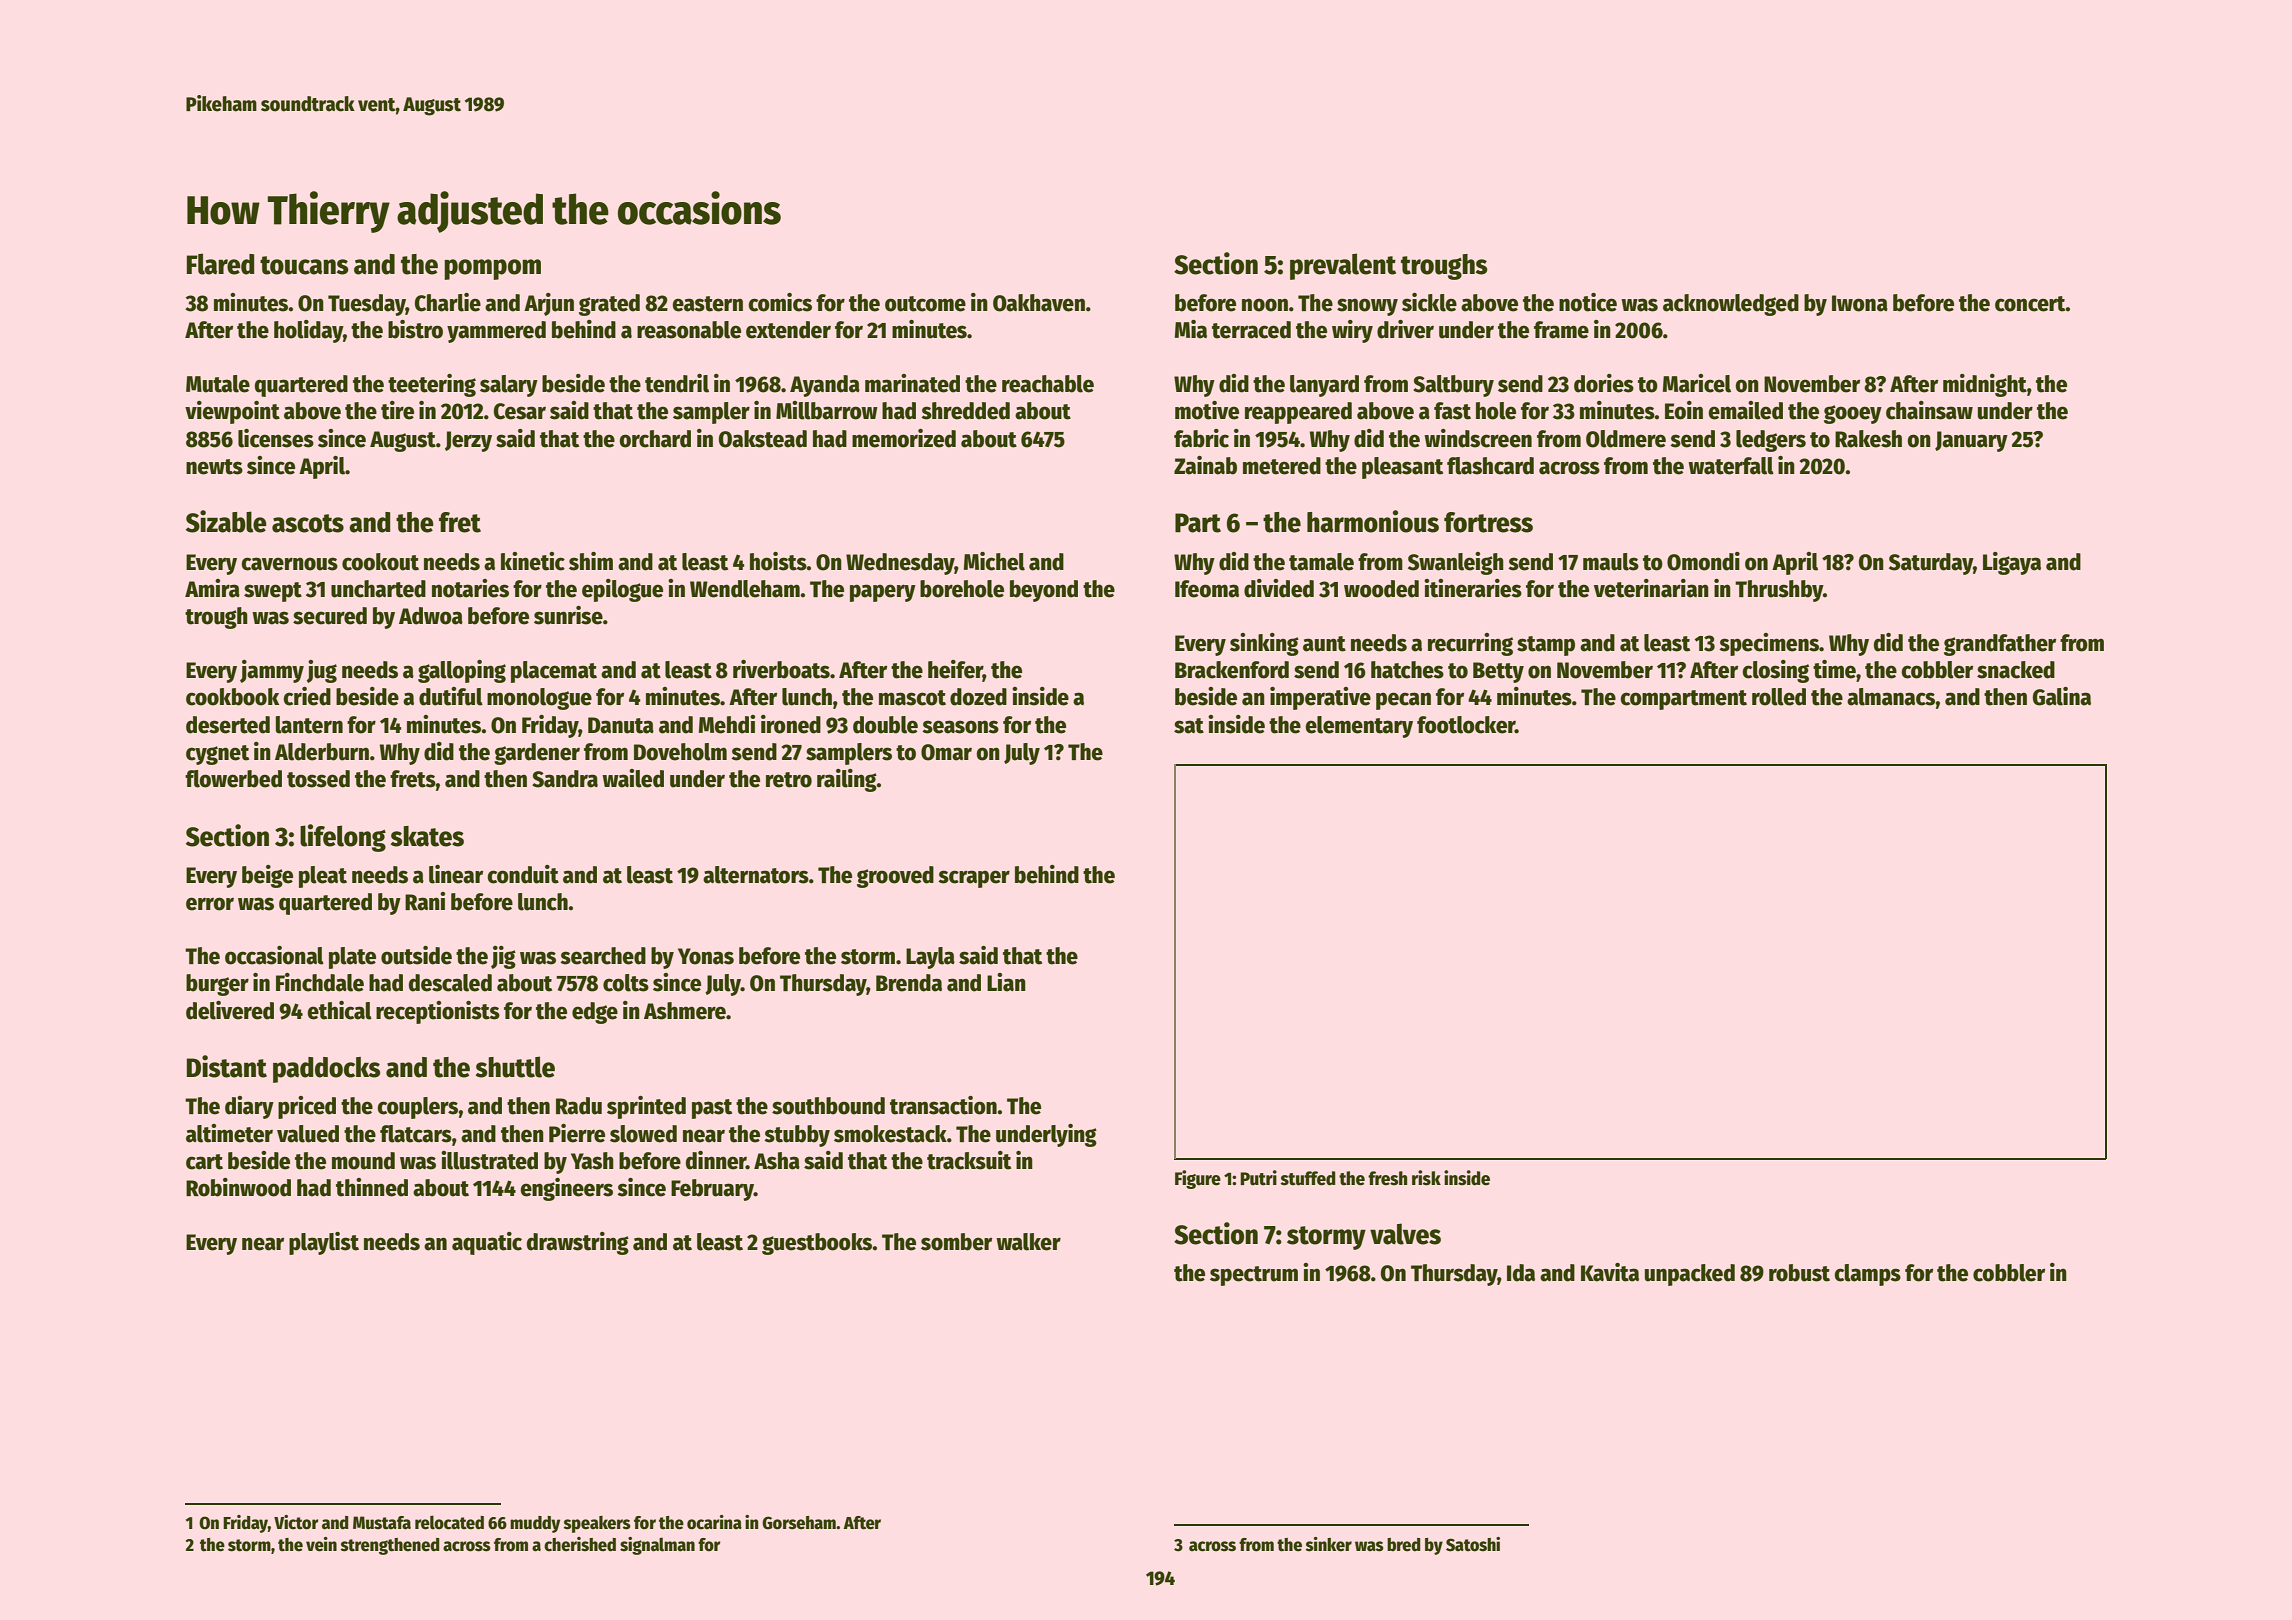 The image size is (2292, 1620). Describe the element at coordinates (2012, 563) in the screenshot. I see `Ligaya` at that location.
